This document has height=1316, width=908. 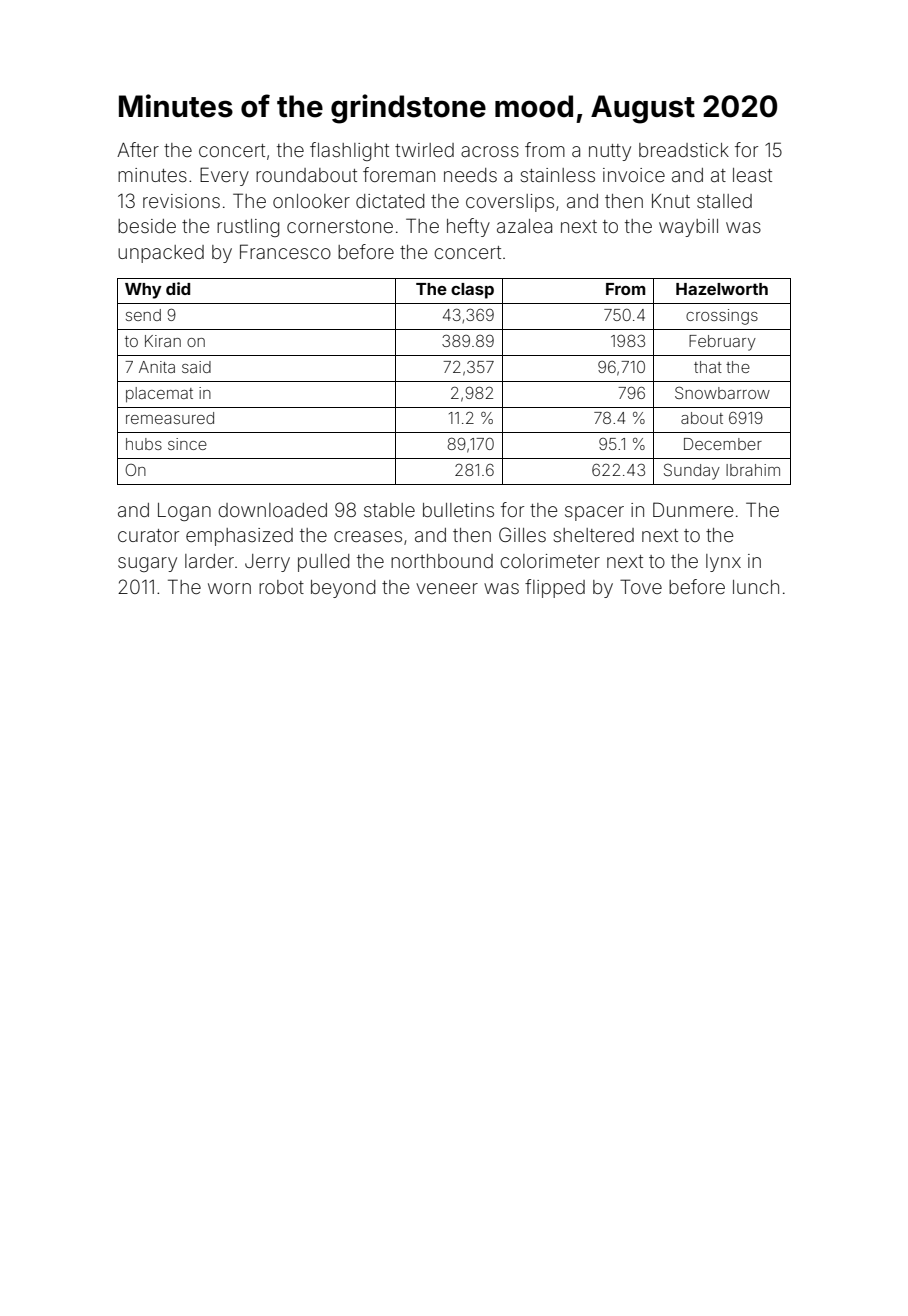 I want to click on worn, so click(x=229, y=588).
